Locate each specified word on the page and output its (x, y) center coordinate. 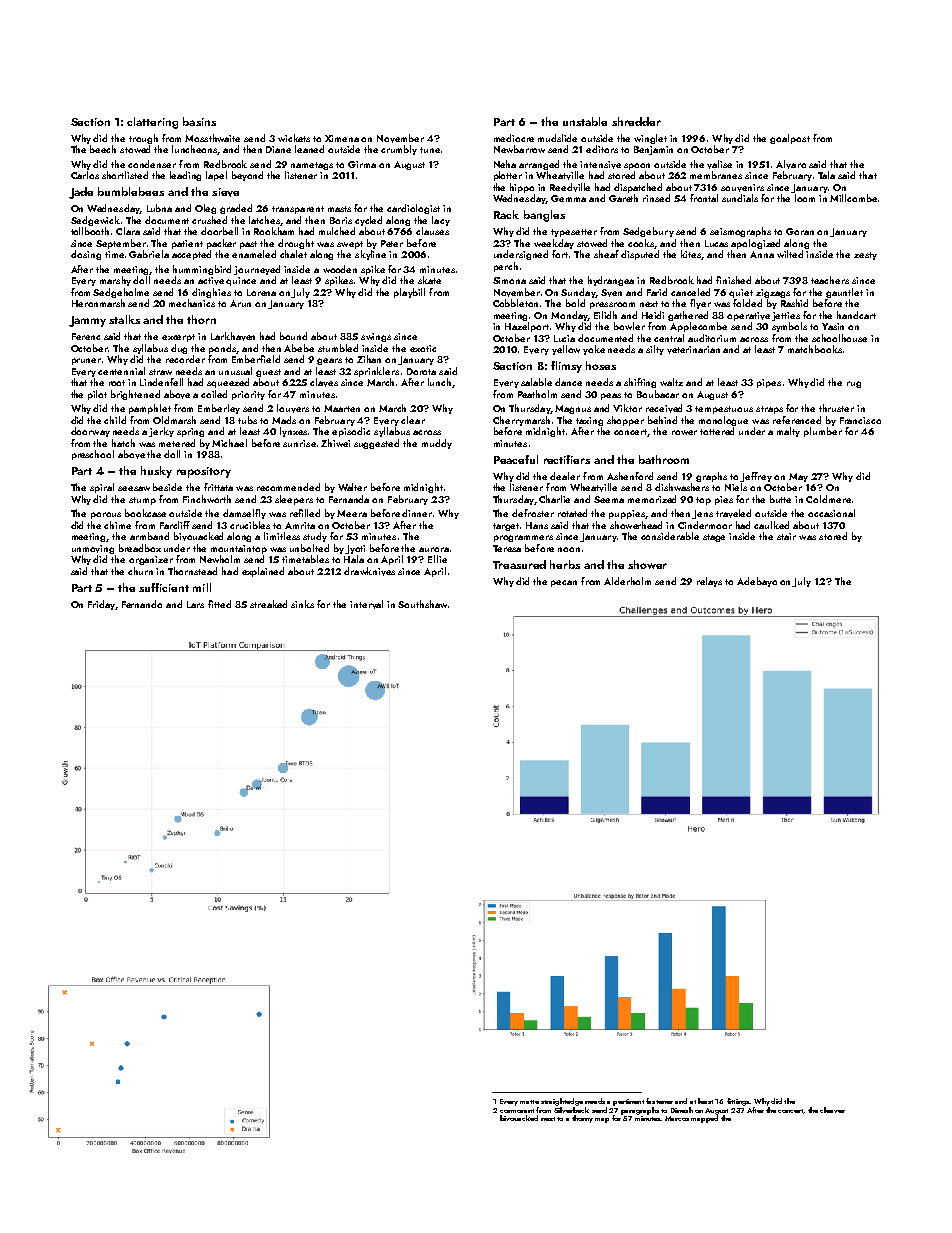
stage (714, 538)
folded (747, 303)
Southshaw (422, 604)
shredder (636, 121)
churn (140, 571)
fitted (219, 604)
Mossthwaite (212, 138)
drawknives (369, 571)
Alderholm (627, 581)
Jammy (87, 321)
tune (430, 150)
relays (709, 582)
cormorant (517, 1111)
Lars (195, 604)
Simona (509, 280)
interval (366, 604)
